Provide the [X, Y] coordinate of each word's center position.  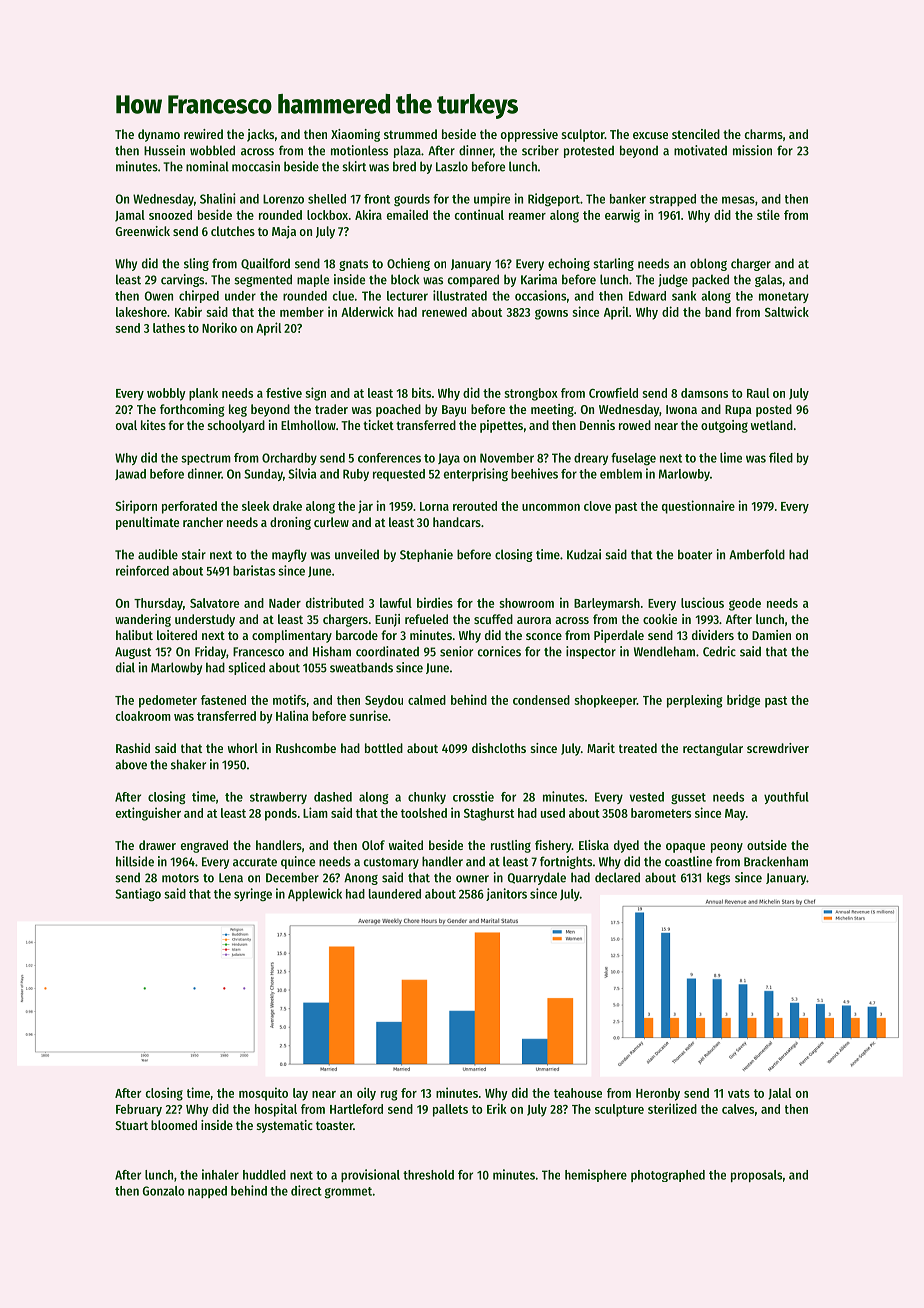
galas [768, 280]
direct [306, 1190]
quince [298, 862]
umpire [492, 199]
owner [472, 879]
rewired [203, 134]
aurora [534, 620]
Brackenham [776, 861]
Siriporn [136, 507]
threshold [428, 1175]
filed [781, 457]
